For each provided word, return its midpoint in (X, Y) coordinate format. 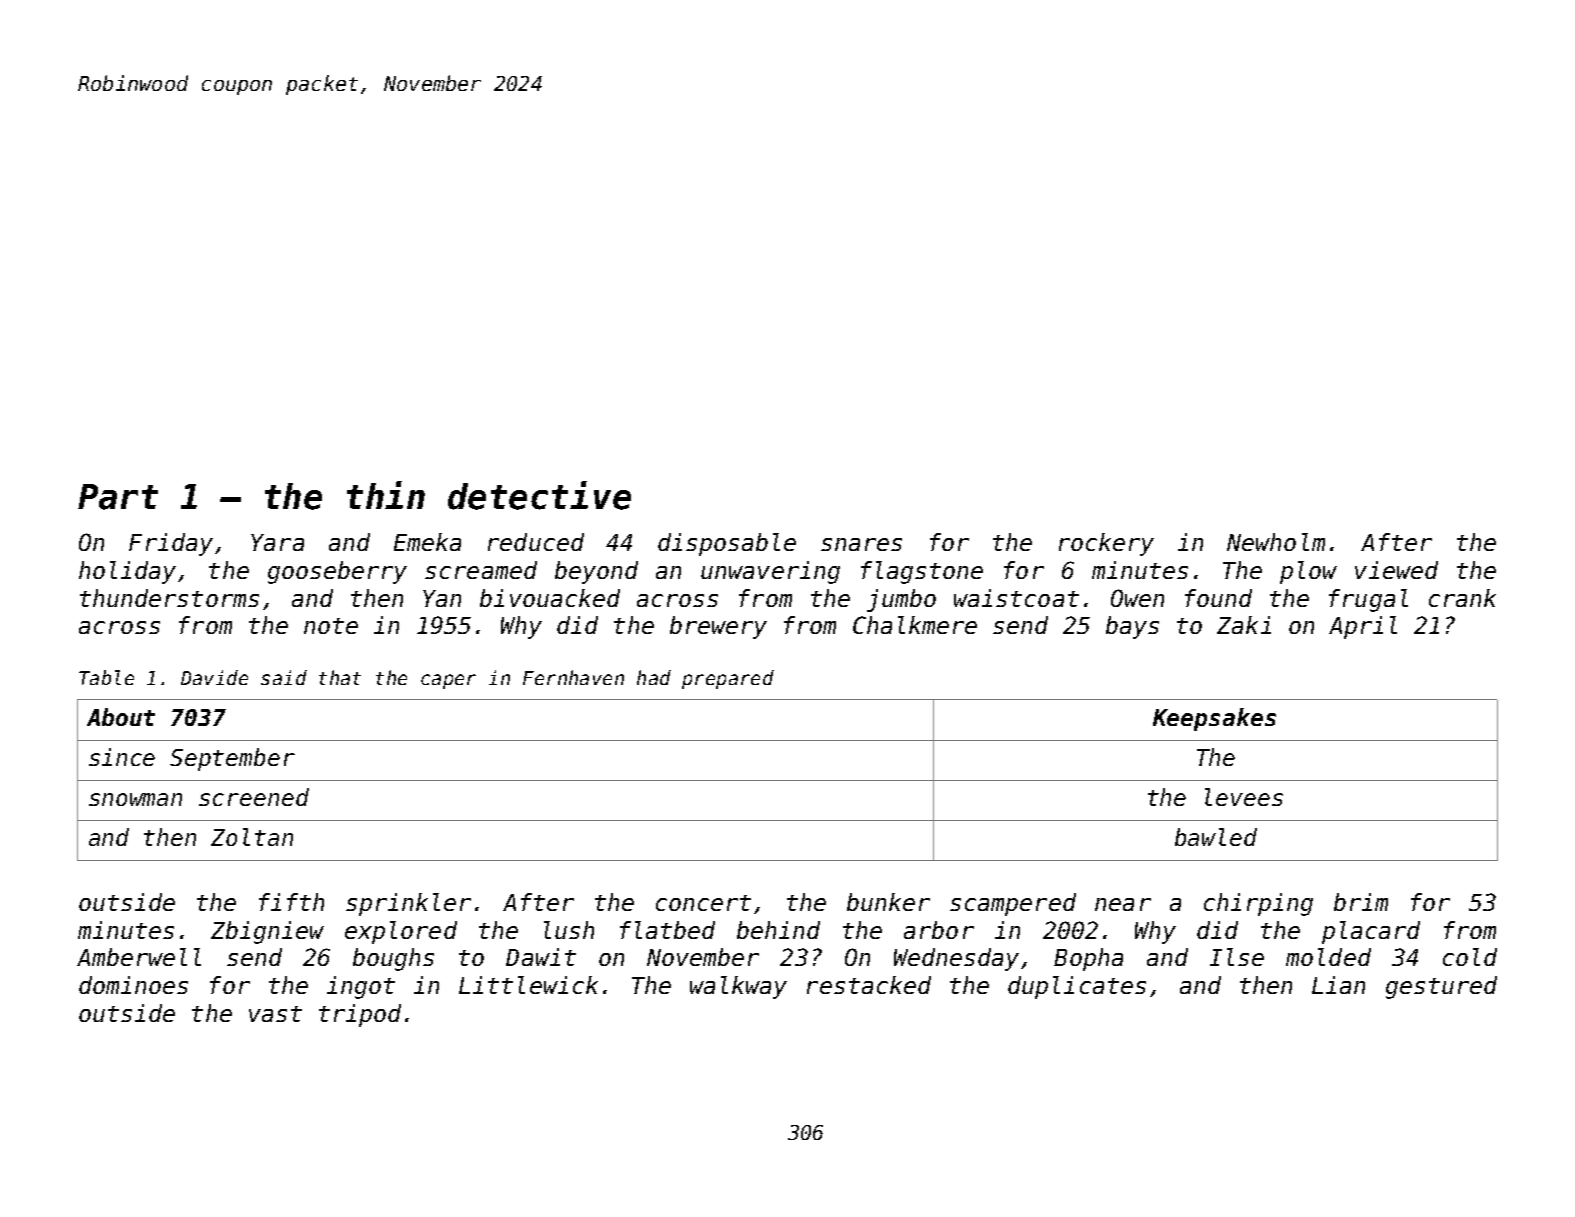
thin (386, 495)
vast (275, 1014)
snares (861, 544)
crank (1462, 598)
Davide (214, 677)
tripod (360, 1015)
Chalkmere (915, 625)
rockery (1106, 544)
